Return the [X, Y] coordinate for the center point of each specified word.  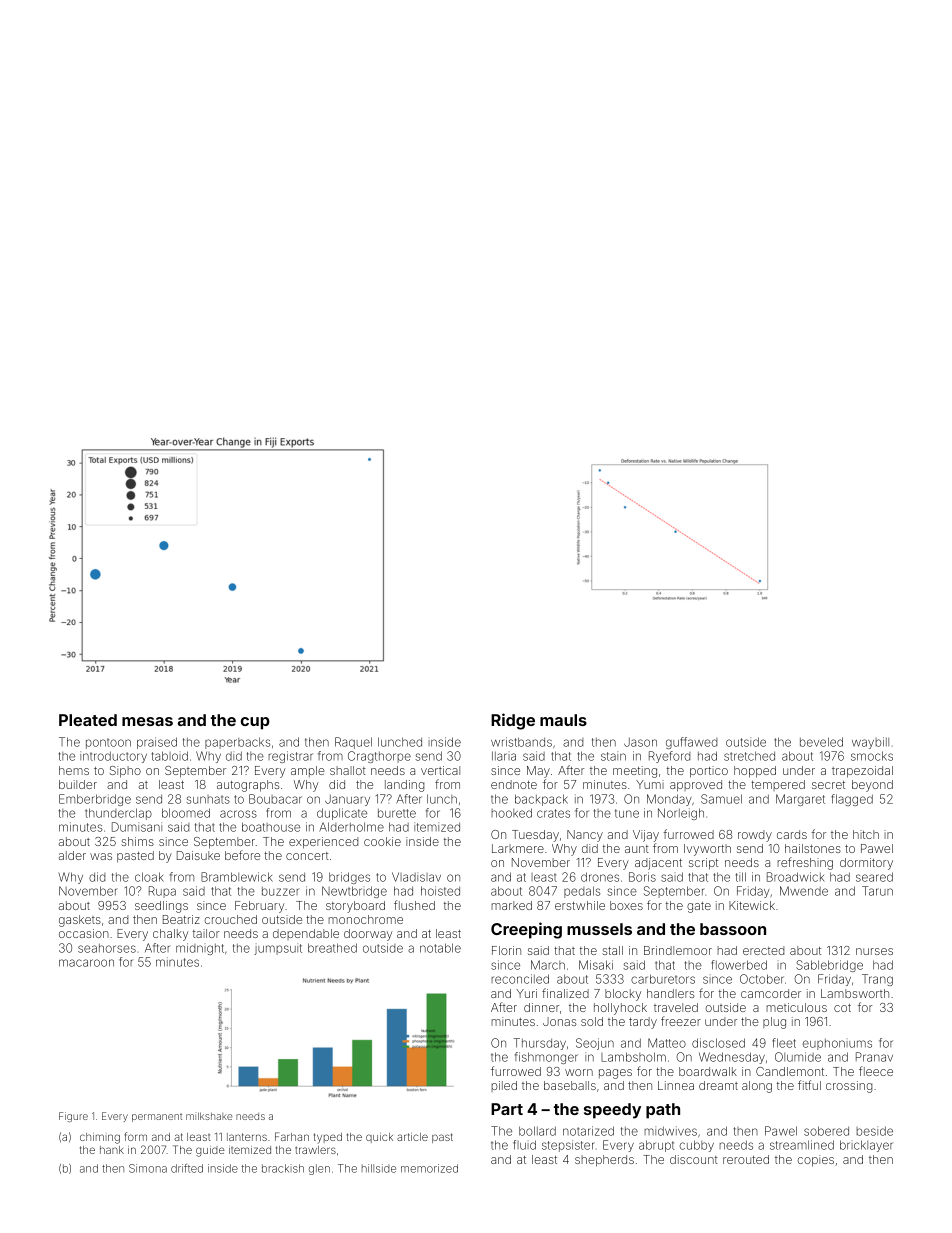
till [741, 877]
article [412, 1137]
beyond [872, 786]
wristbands [521, 742]
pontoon [108, 743]
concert [307, 856]
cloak [149, 877]
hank [112, 1150]
